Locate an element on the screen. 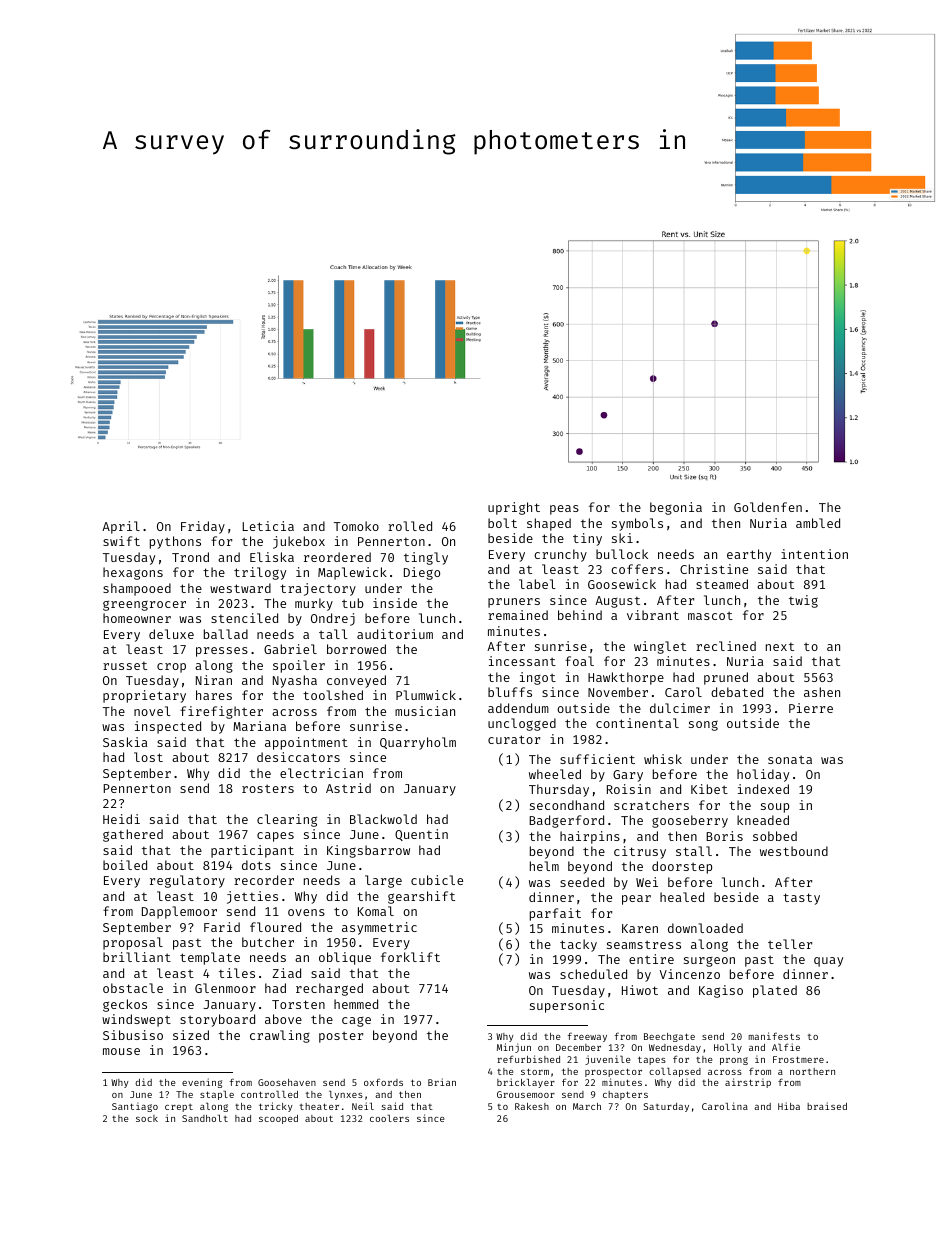 The image size is (952, 1233). curator is located at coordinates (514, 739).
